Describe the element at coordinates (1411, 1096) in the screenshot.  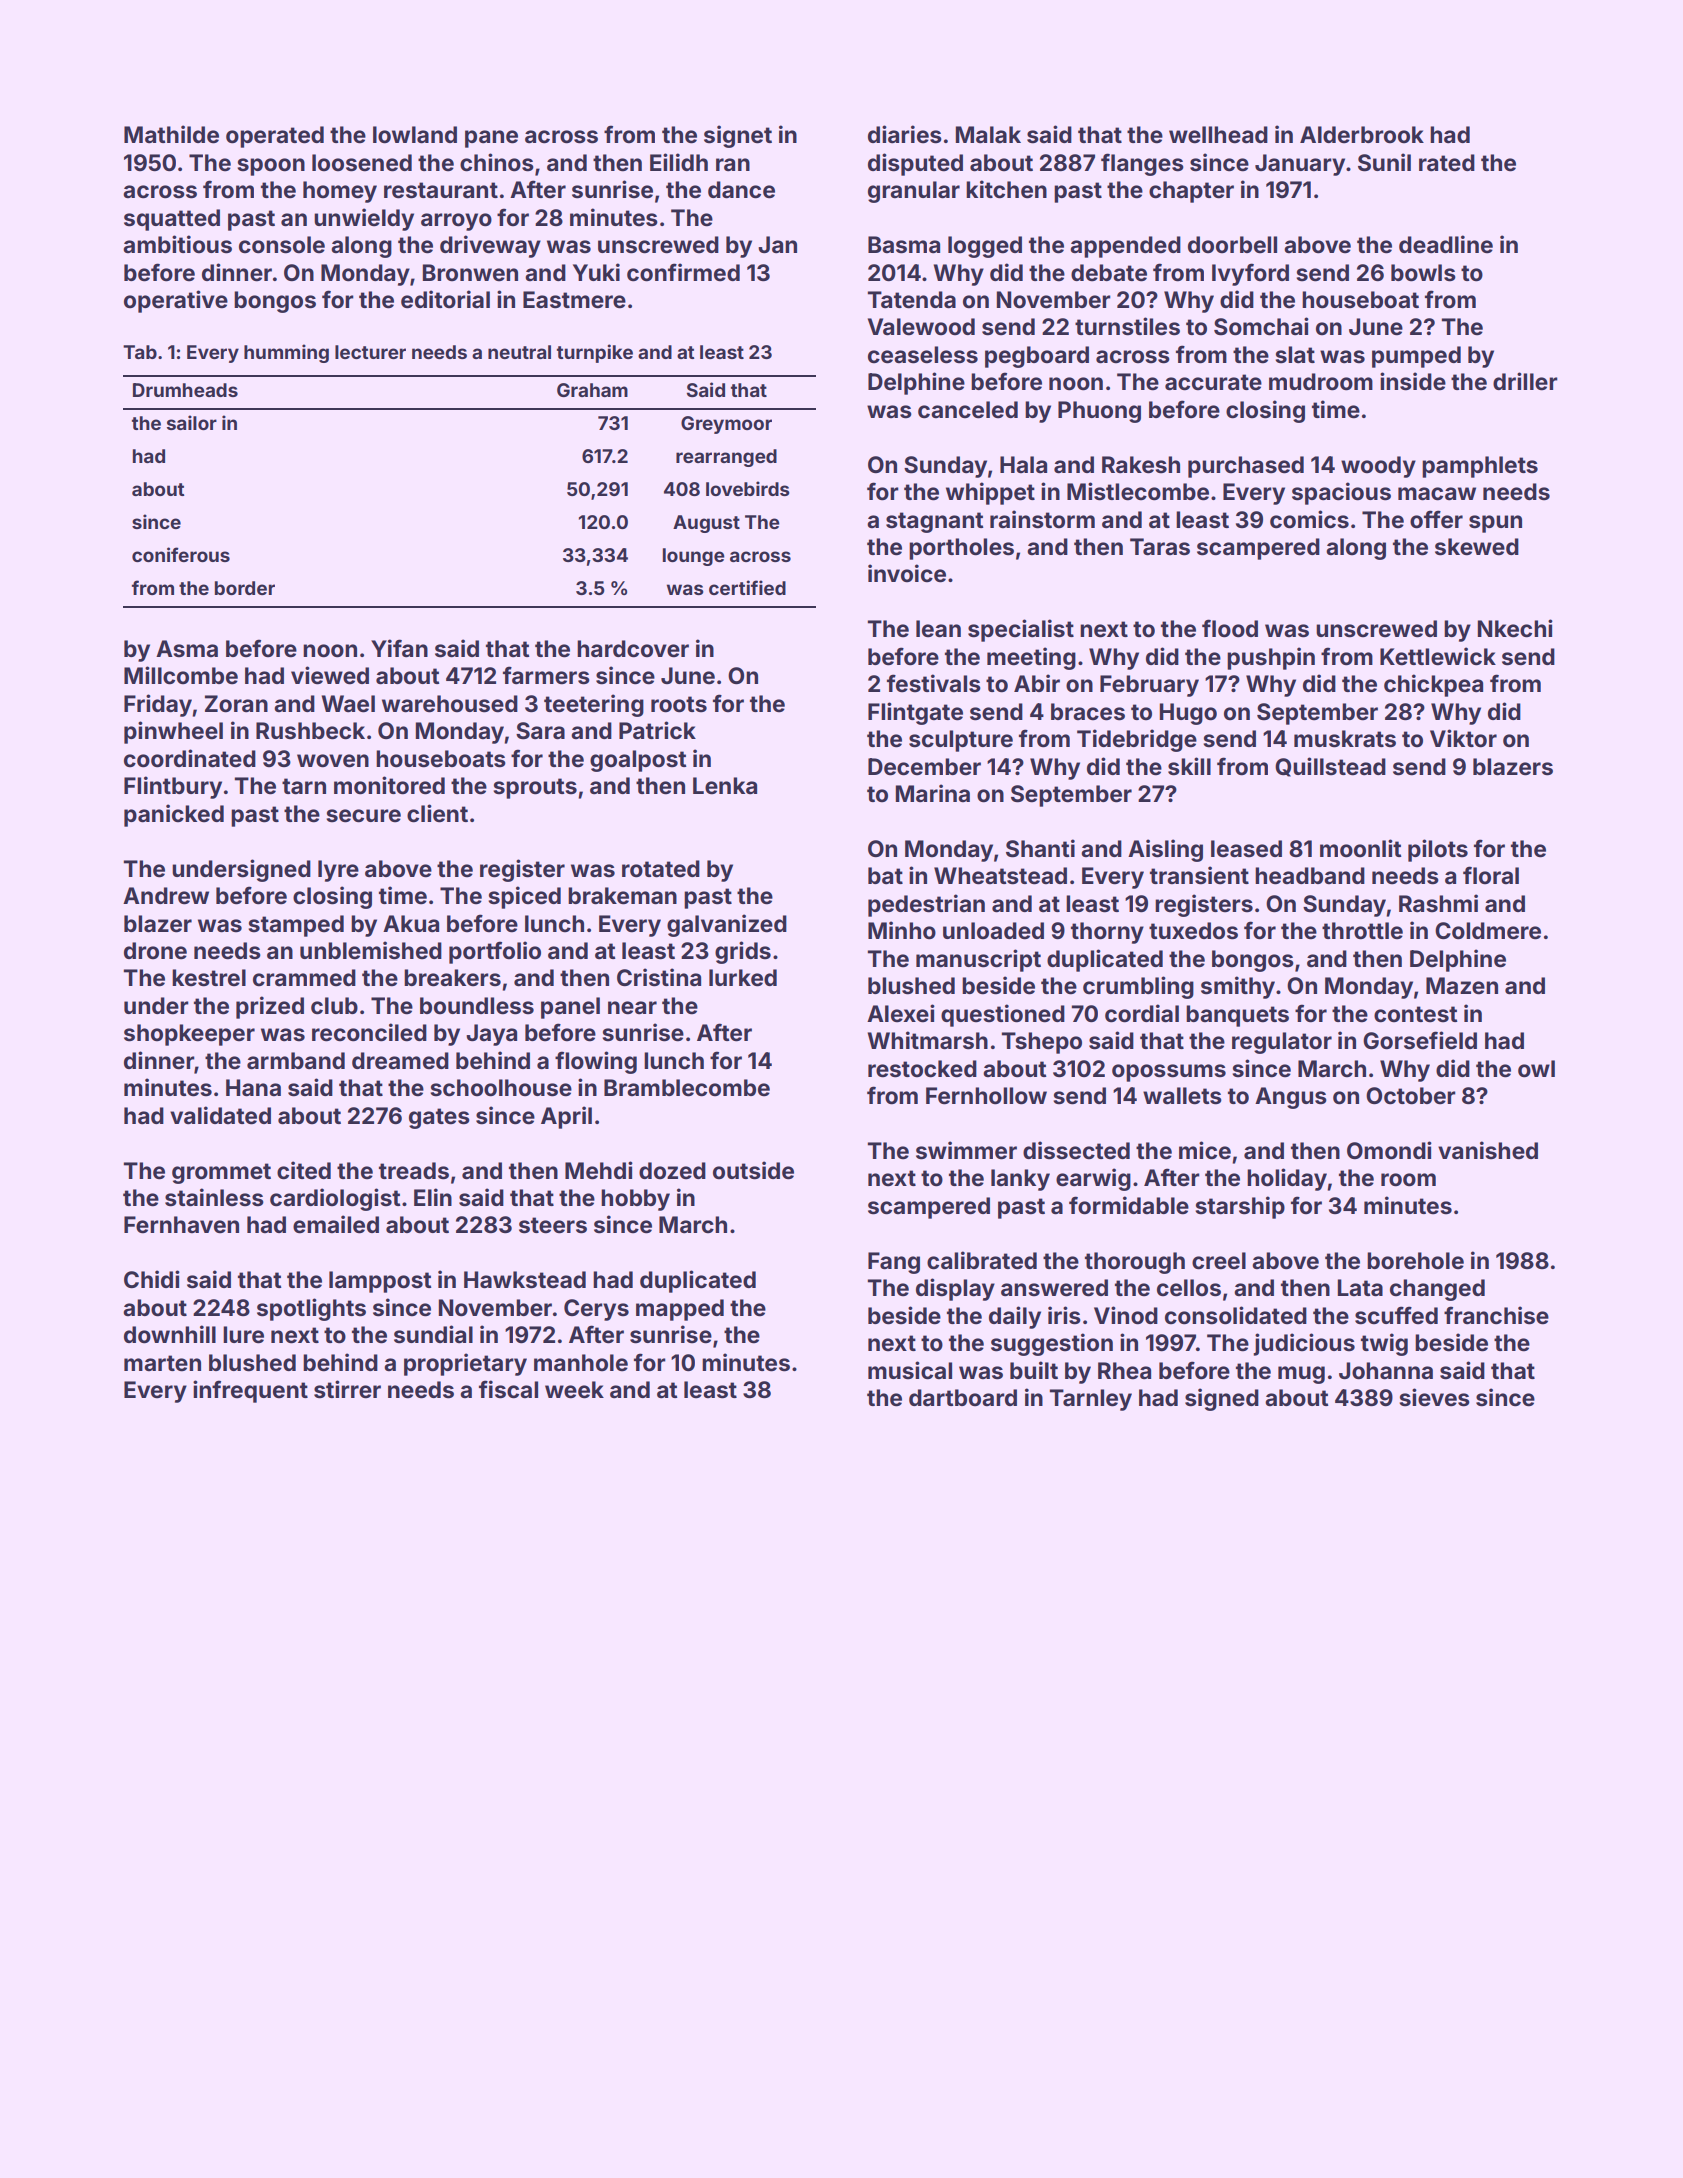
I see `October` at that location.
